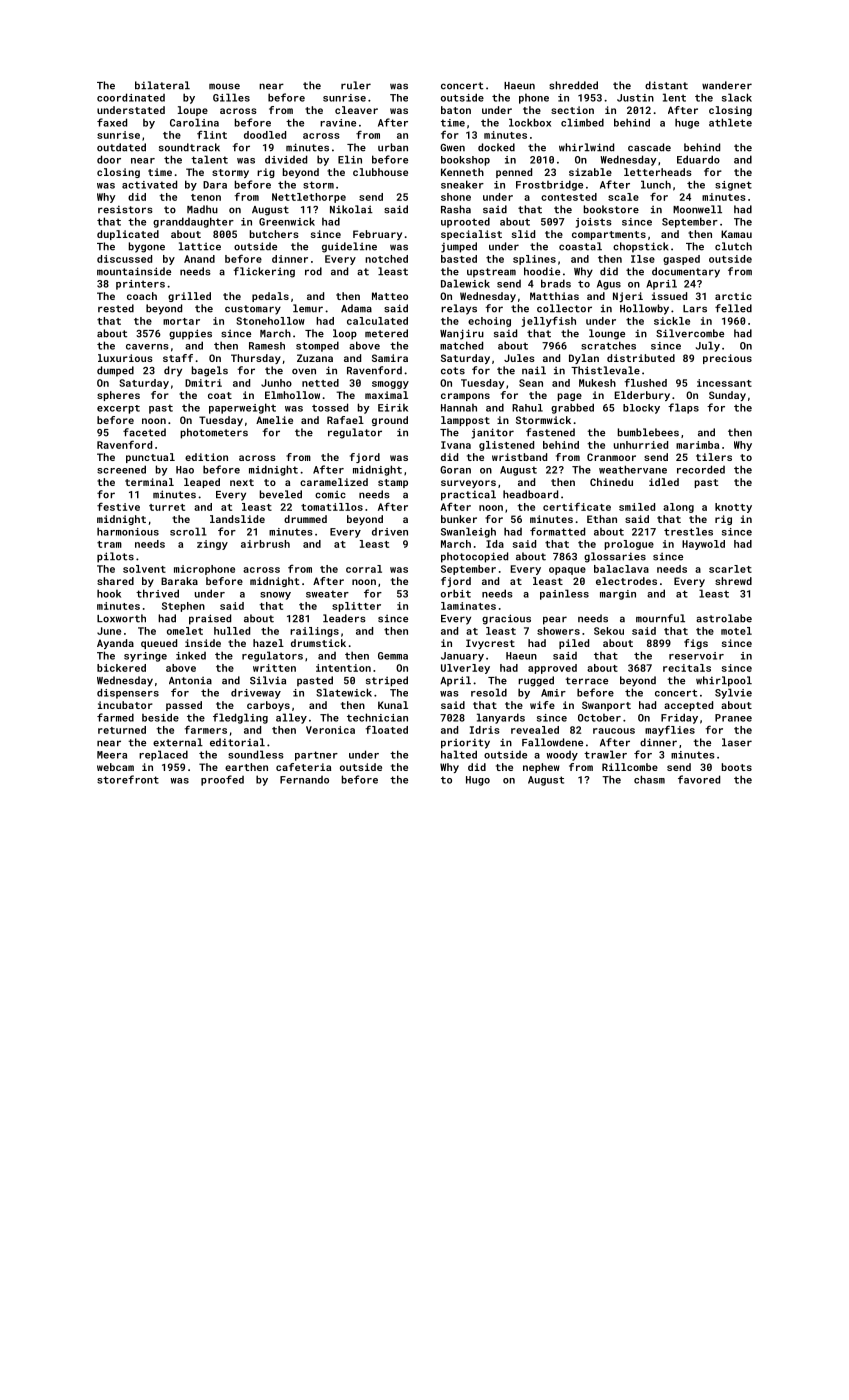 The height and width of the page is (1400, 849). Describe the element at coordinates (222, 780) in the page. I see `proofed` at that location.
